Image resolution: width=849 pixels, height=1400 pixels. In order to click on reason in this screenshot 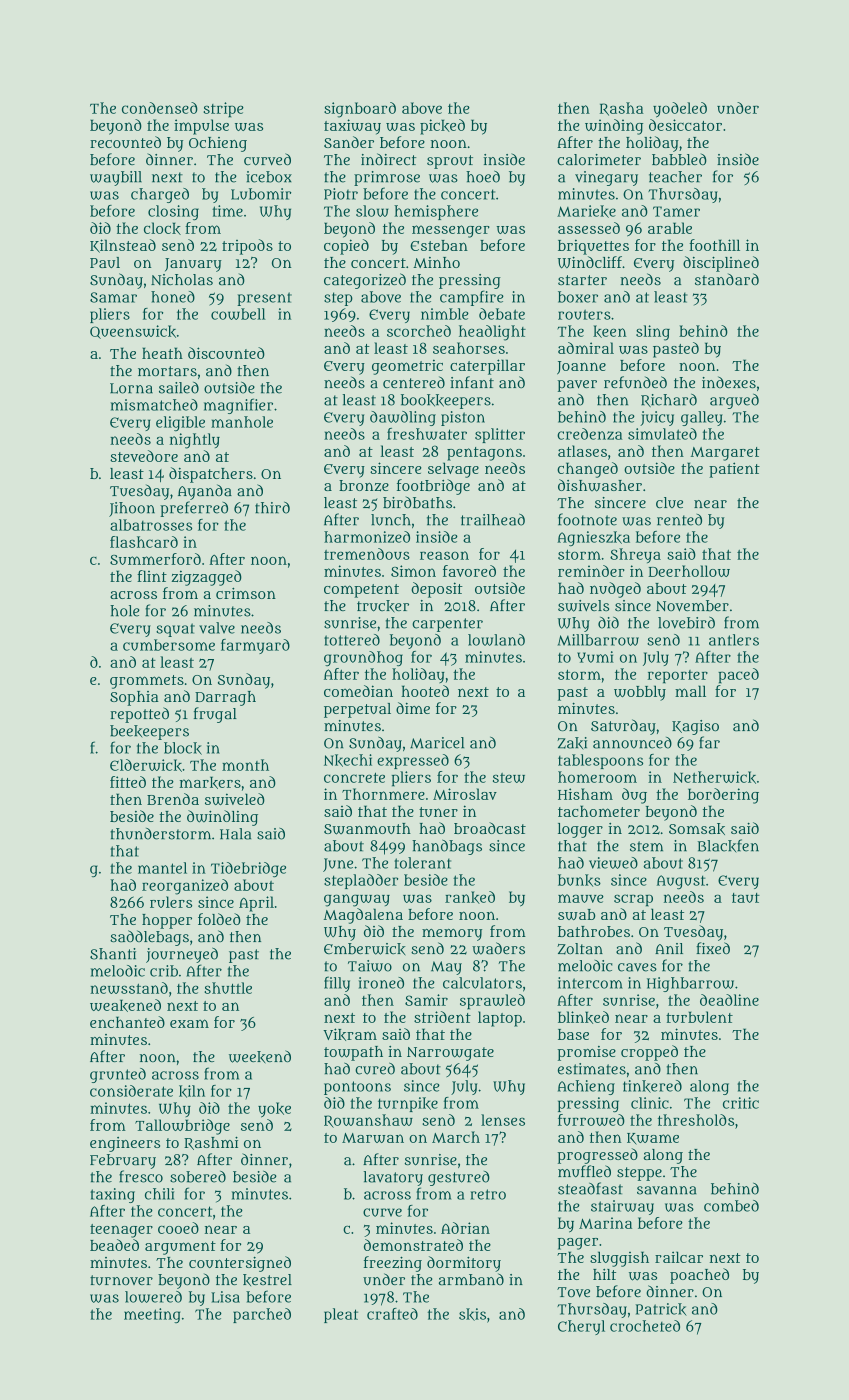, I will do `click(444, 555)`.
